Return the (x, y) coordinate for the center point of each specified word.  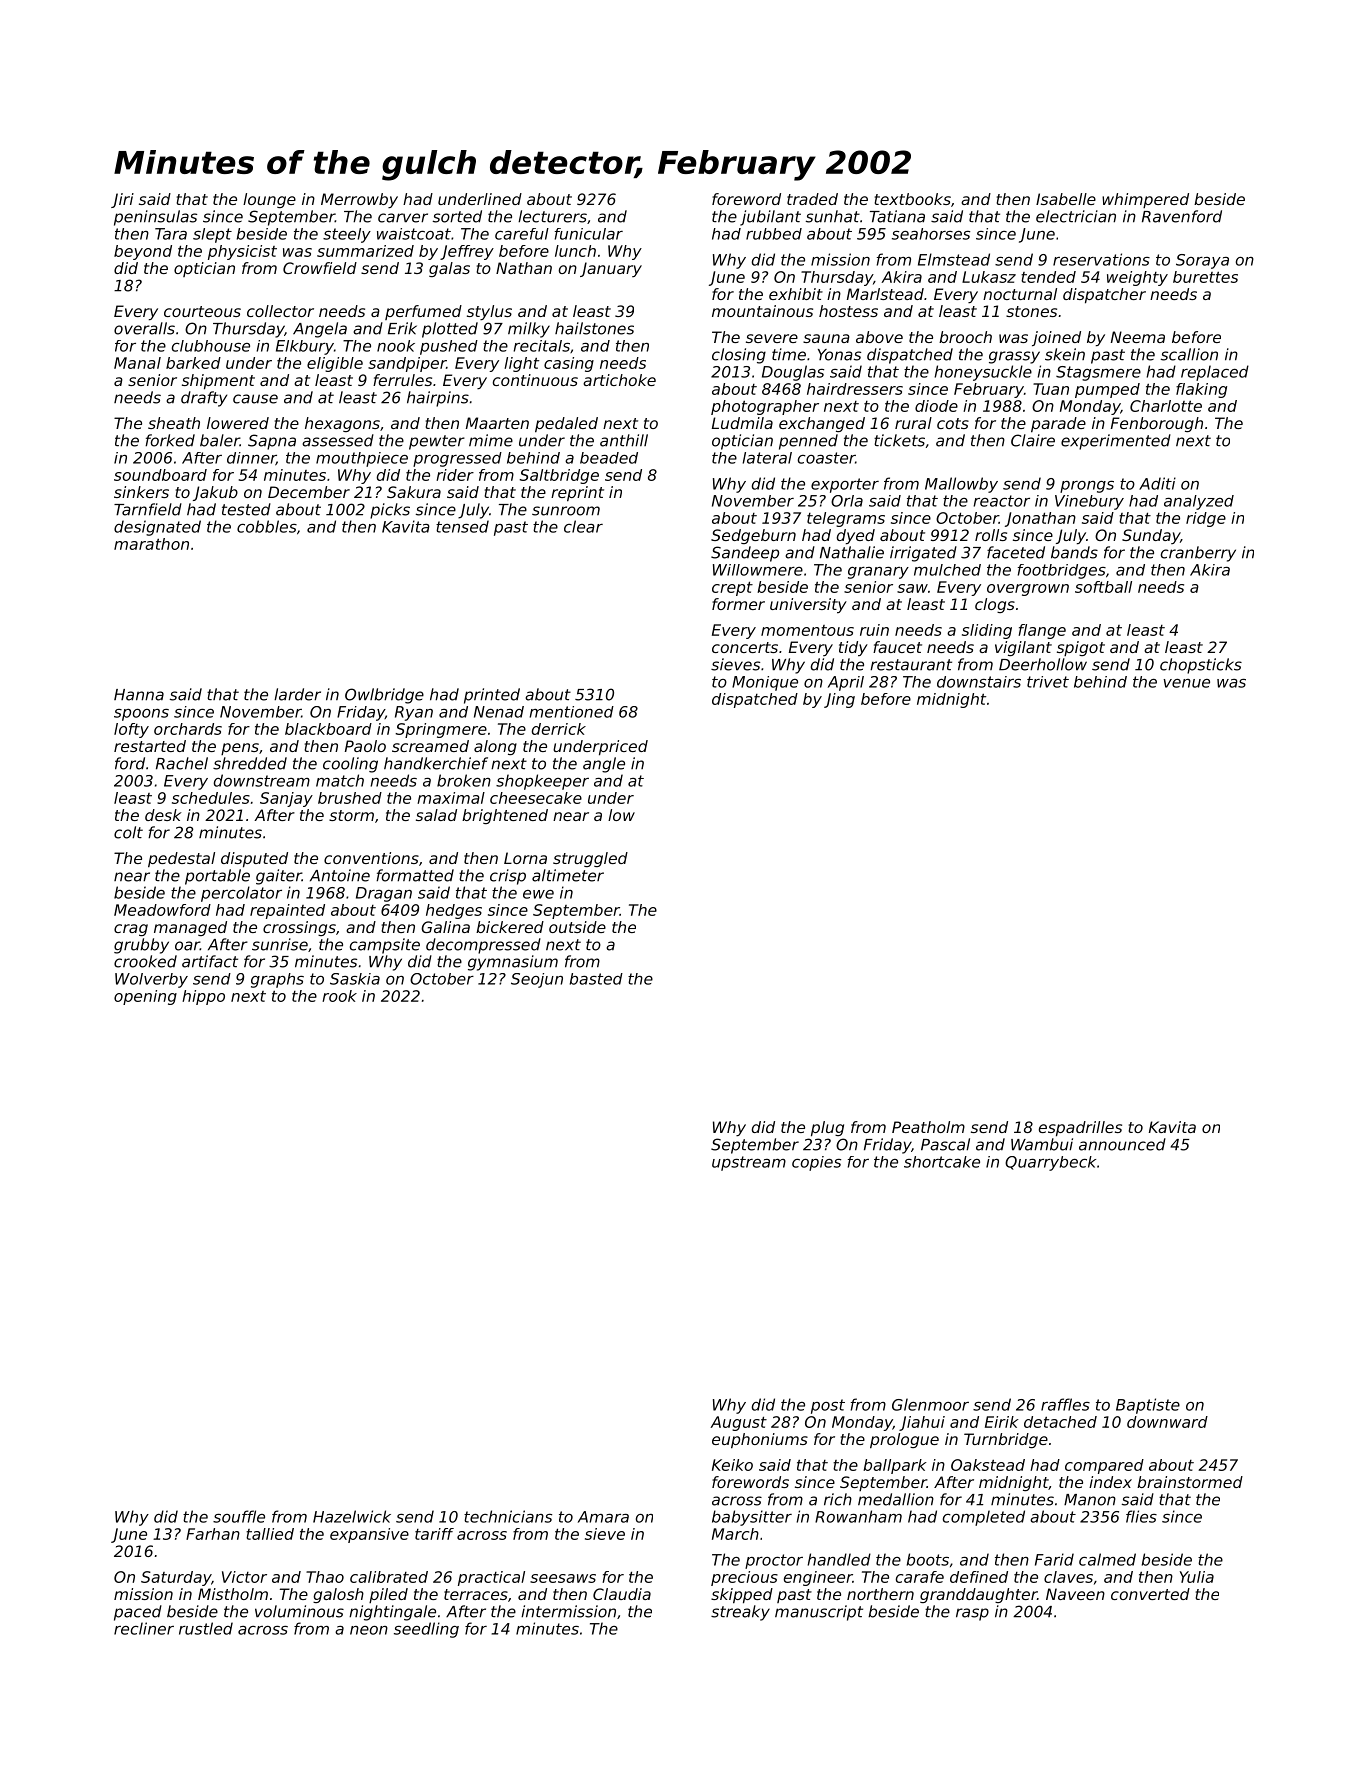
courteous (202, 311)
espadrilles (1080, 1129)
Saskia (355, 979)
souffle (239, 1516)
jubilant (770, 218)
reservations (1101, 259)
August (738, 1423)
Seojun (537, 980)
